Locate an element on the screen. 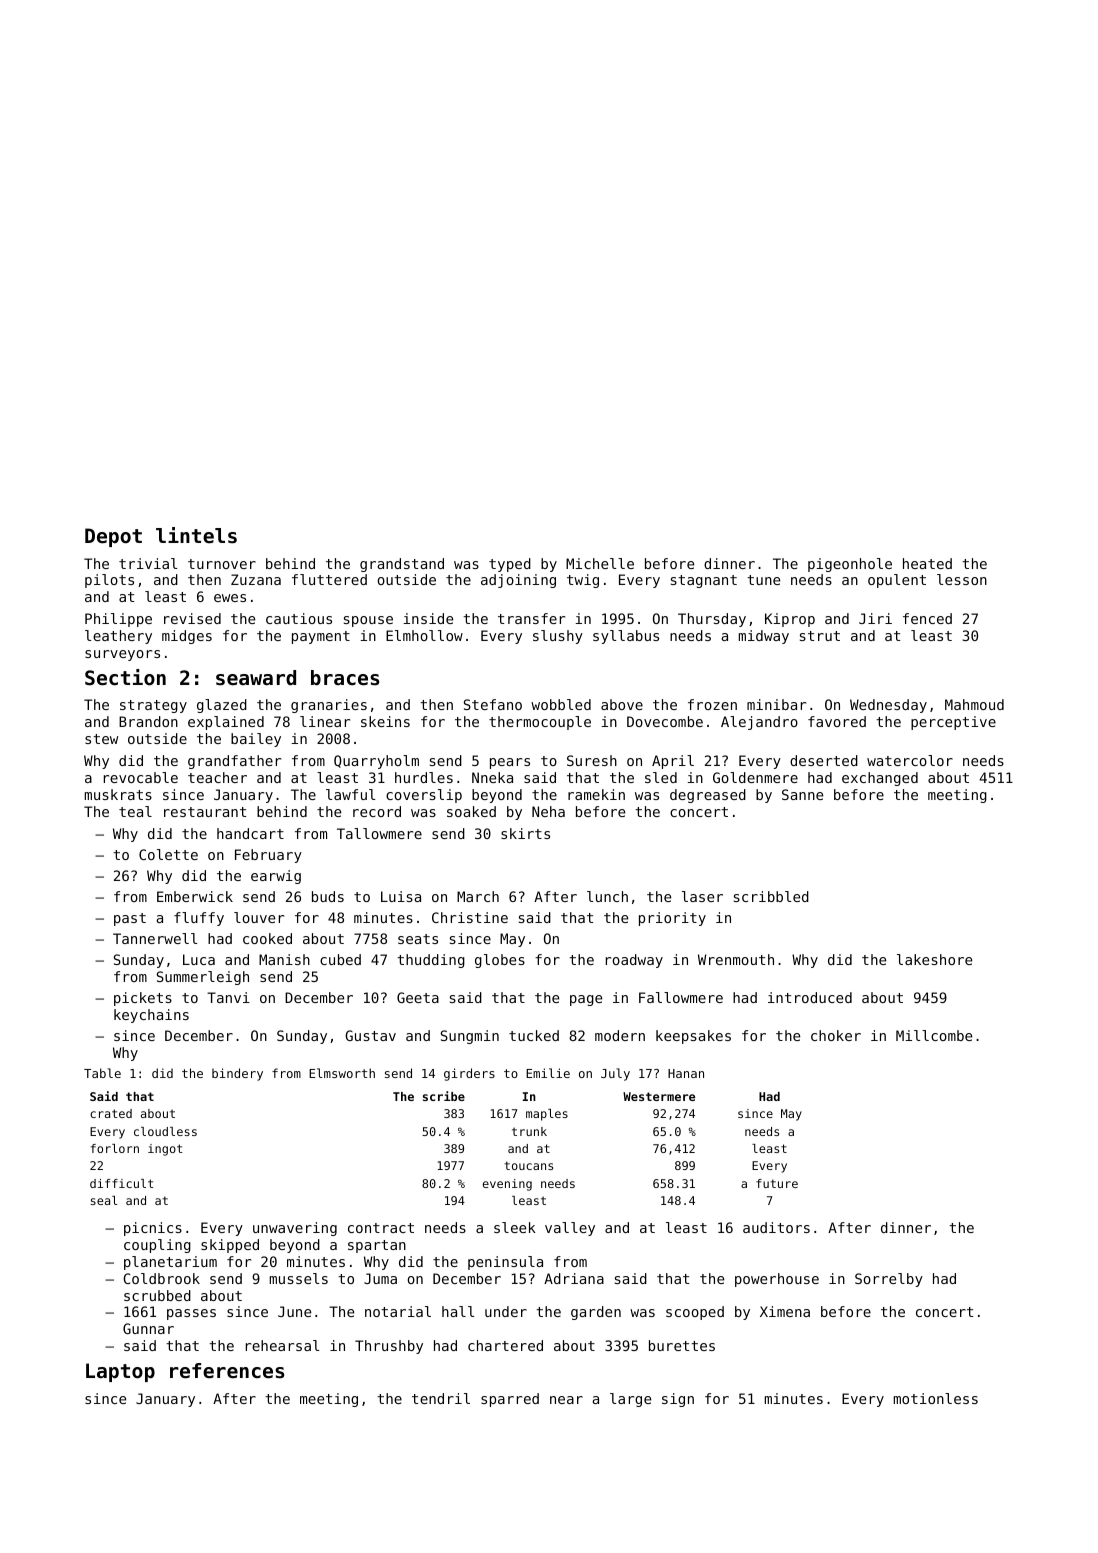 This screenshot has height=1553, width=1098. pilots is located at coordinates (109, 581).
